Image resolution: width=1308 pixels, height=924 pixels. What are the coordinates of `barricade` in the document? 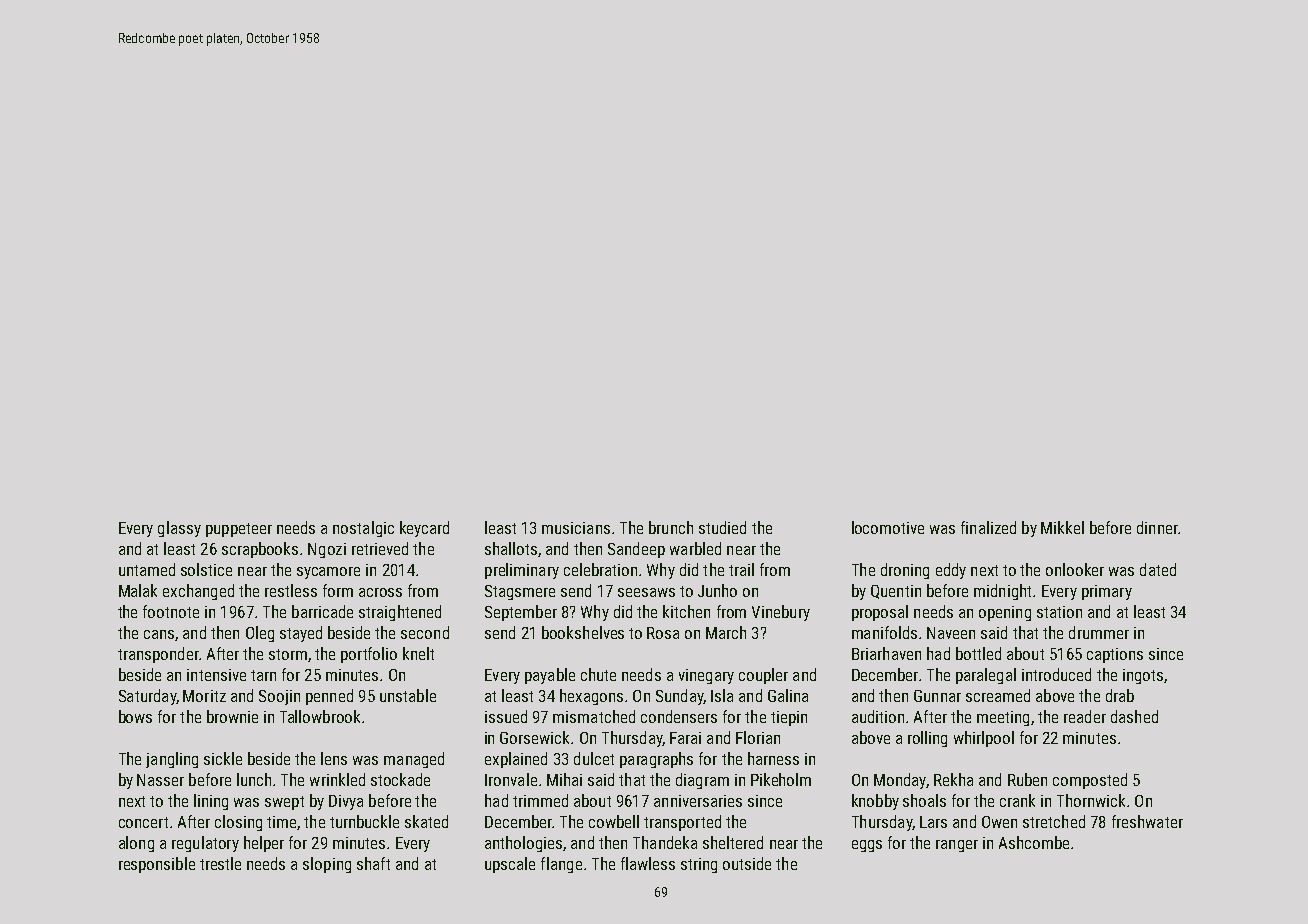 It's located at (322, 611).
